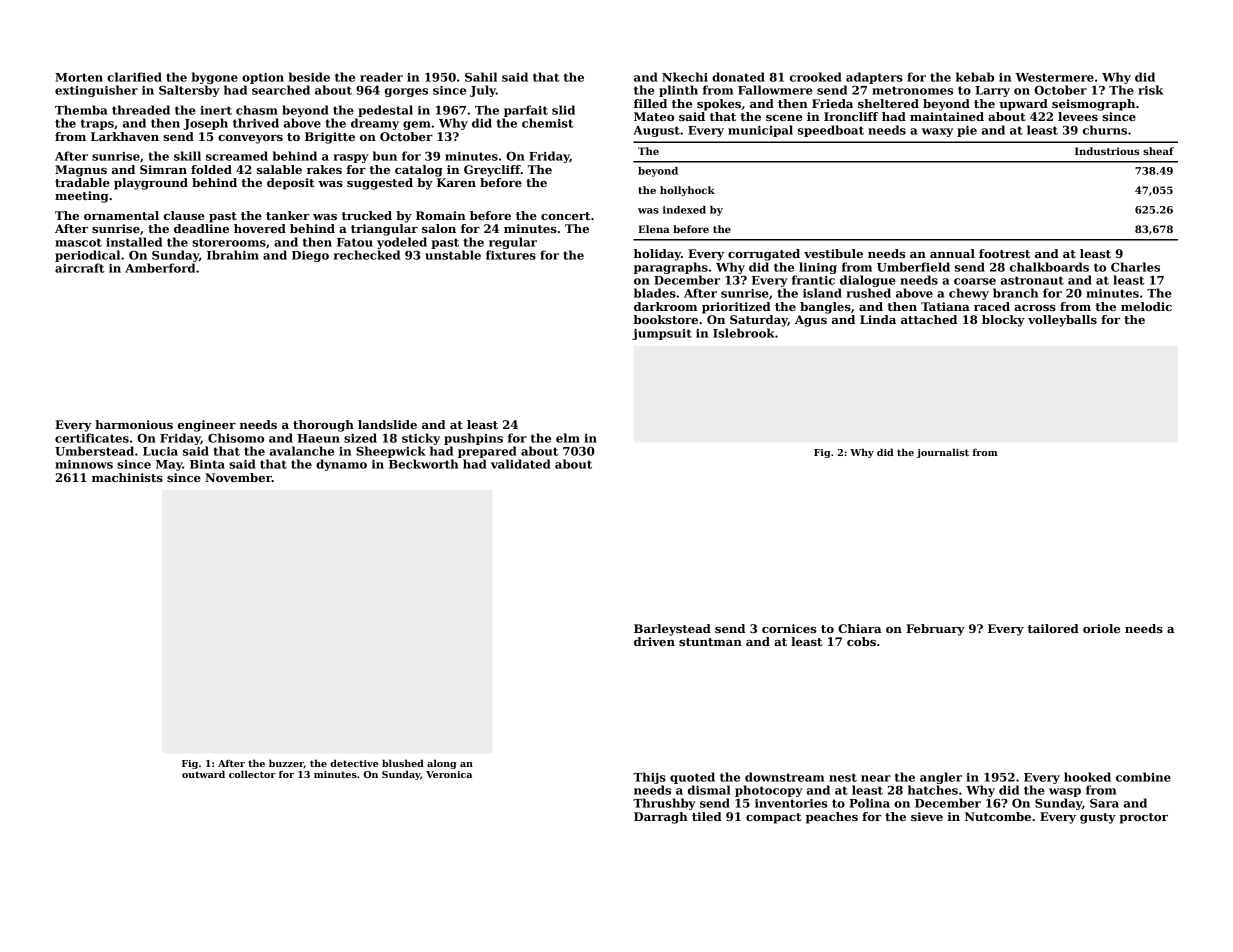  Describe the element at coordinates (79, 77) in the screenshot. I see `Morten` at that location.
